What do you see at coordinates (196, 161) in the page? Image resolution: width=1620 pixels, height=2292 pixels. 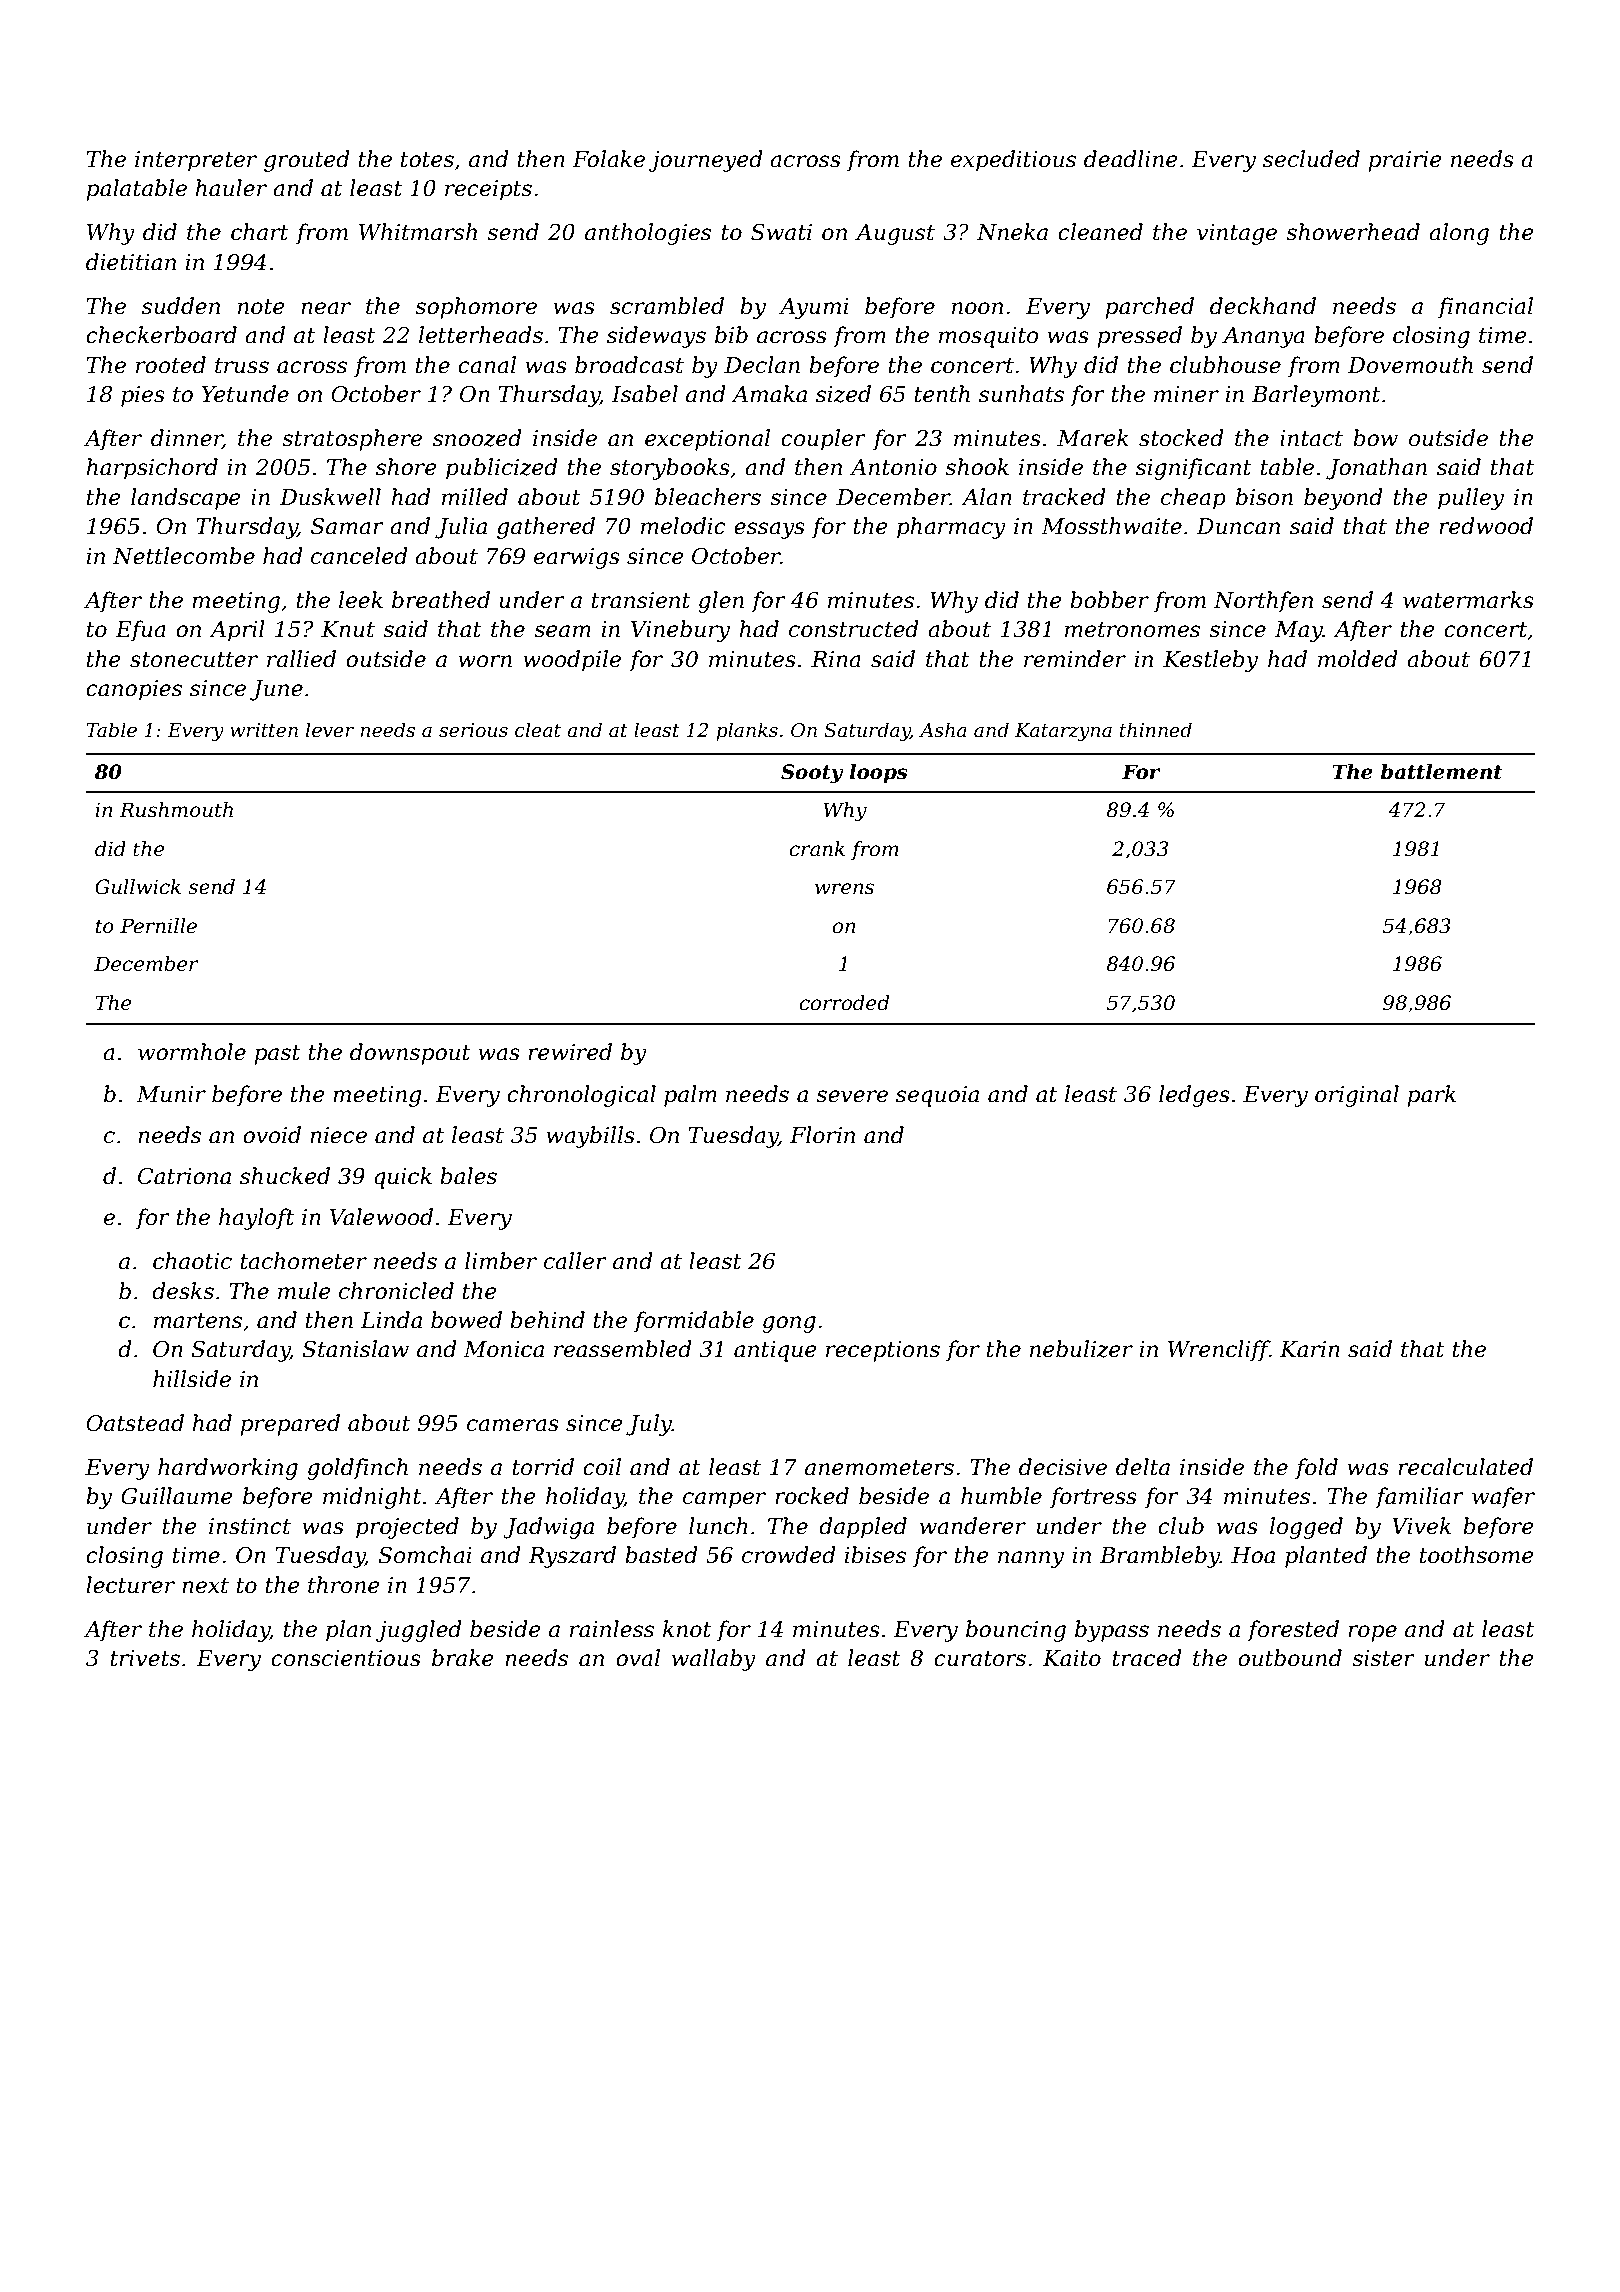 I see `interpreter` at bounding box center [196, 161].
